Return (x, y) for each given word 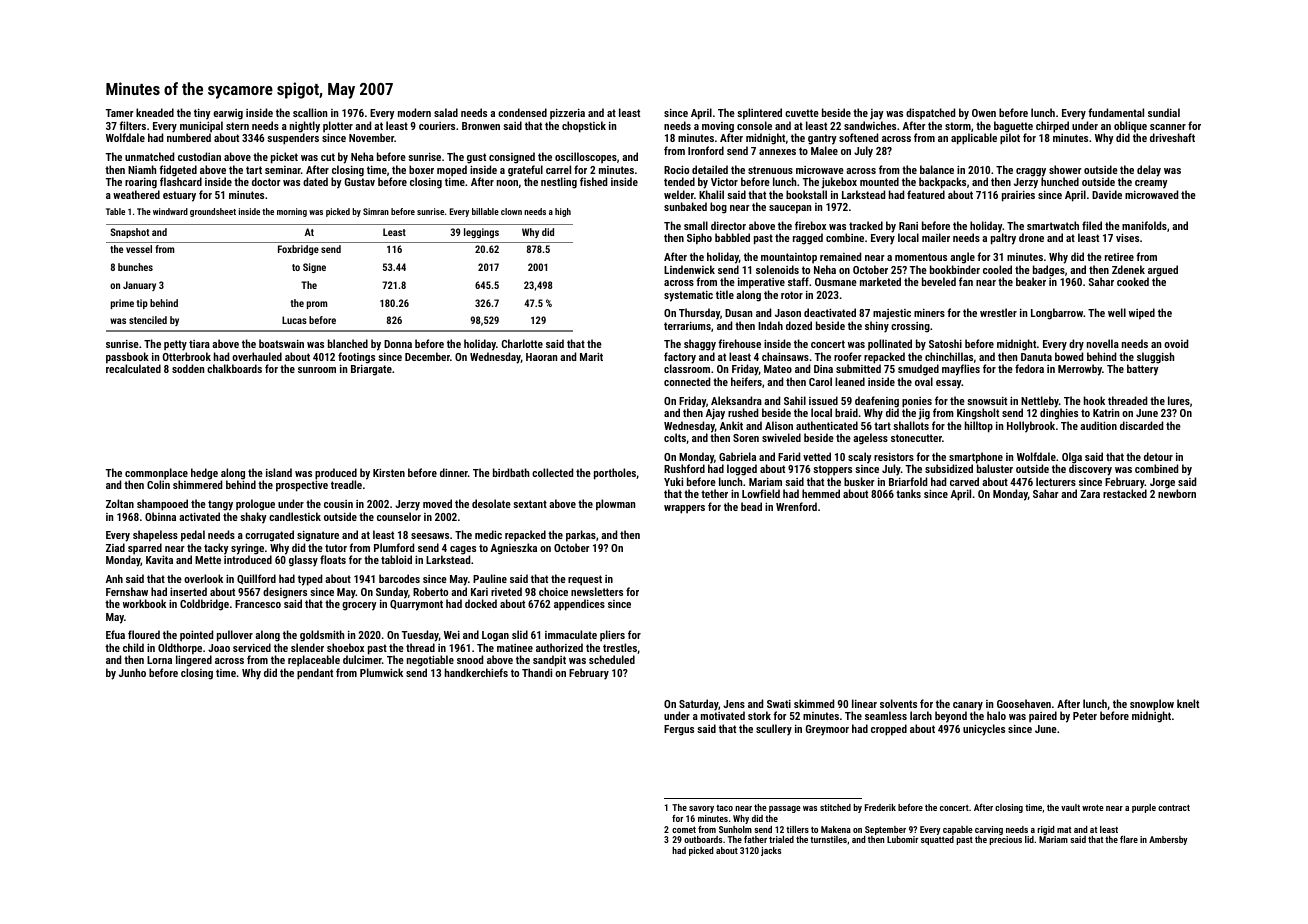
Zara (1090, 494)
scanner (1168, 127)
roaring (141, 183)
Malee (824, 150)
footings (356, 358)
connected (687, 381)
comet (684, 829)
